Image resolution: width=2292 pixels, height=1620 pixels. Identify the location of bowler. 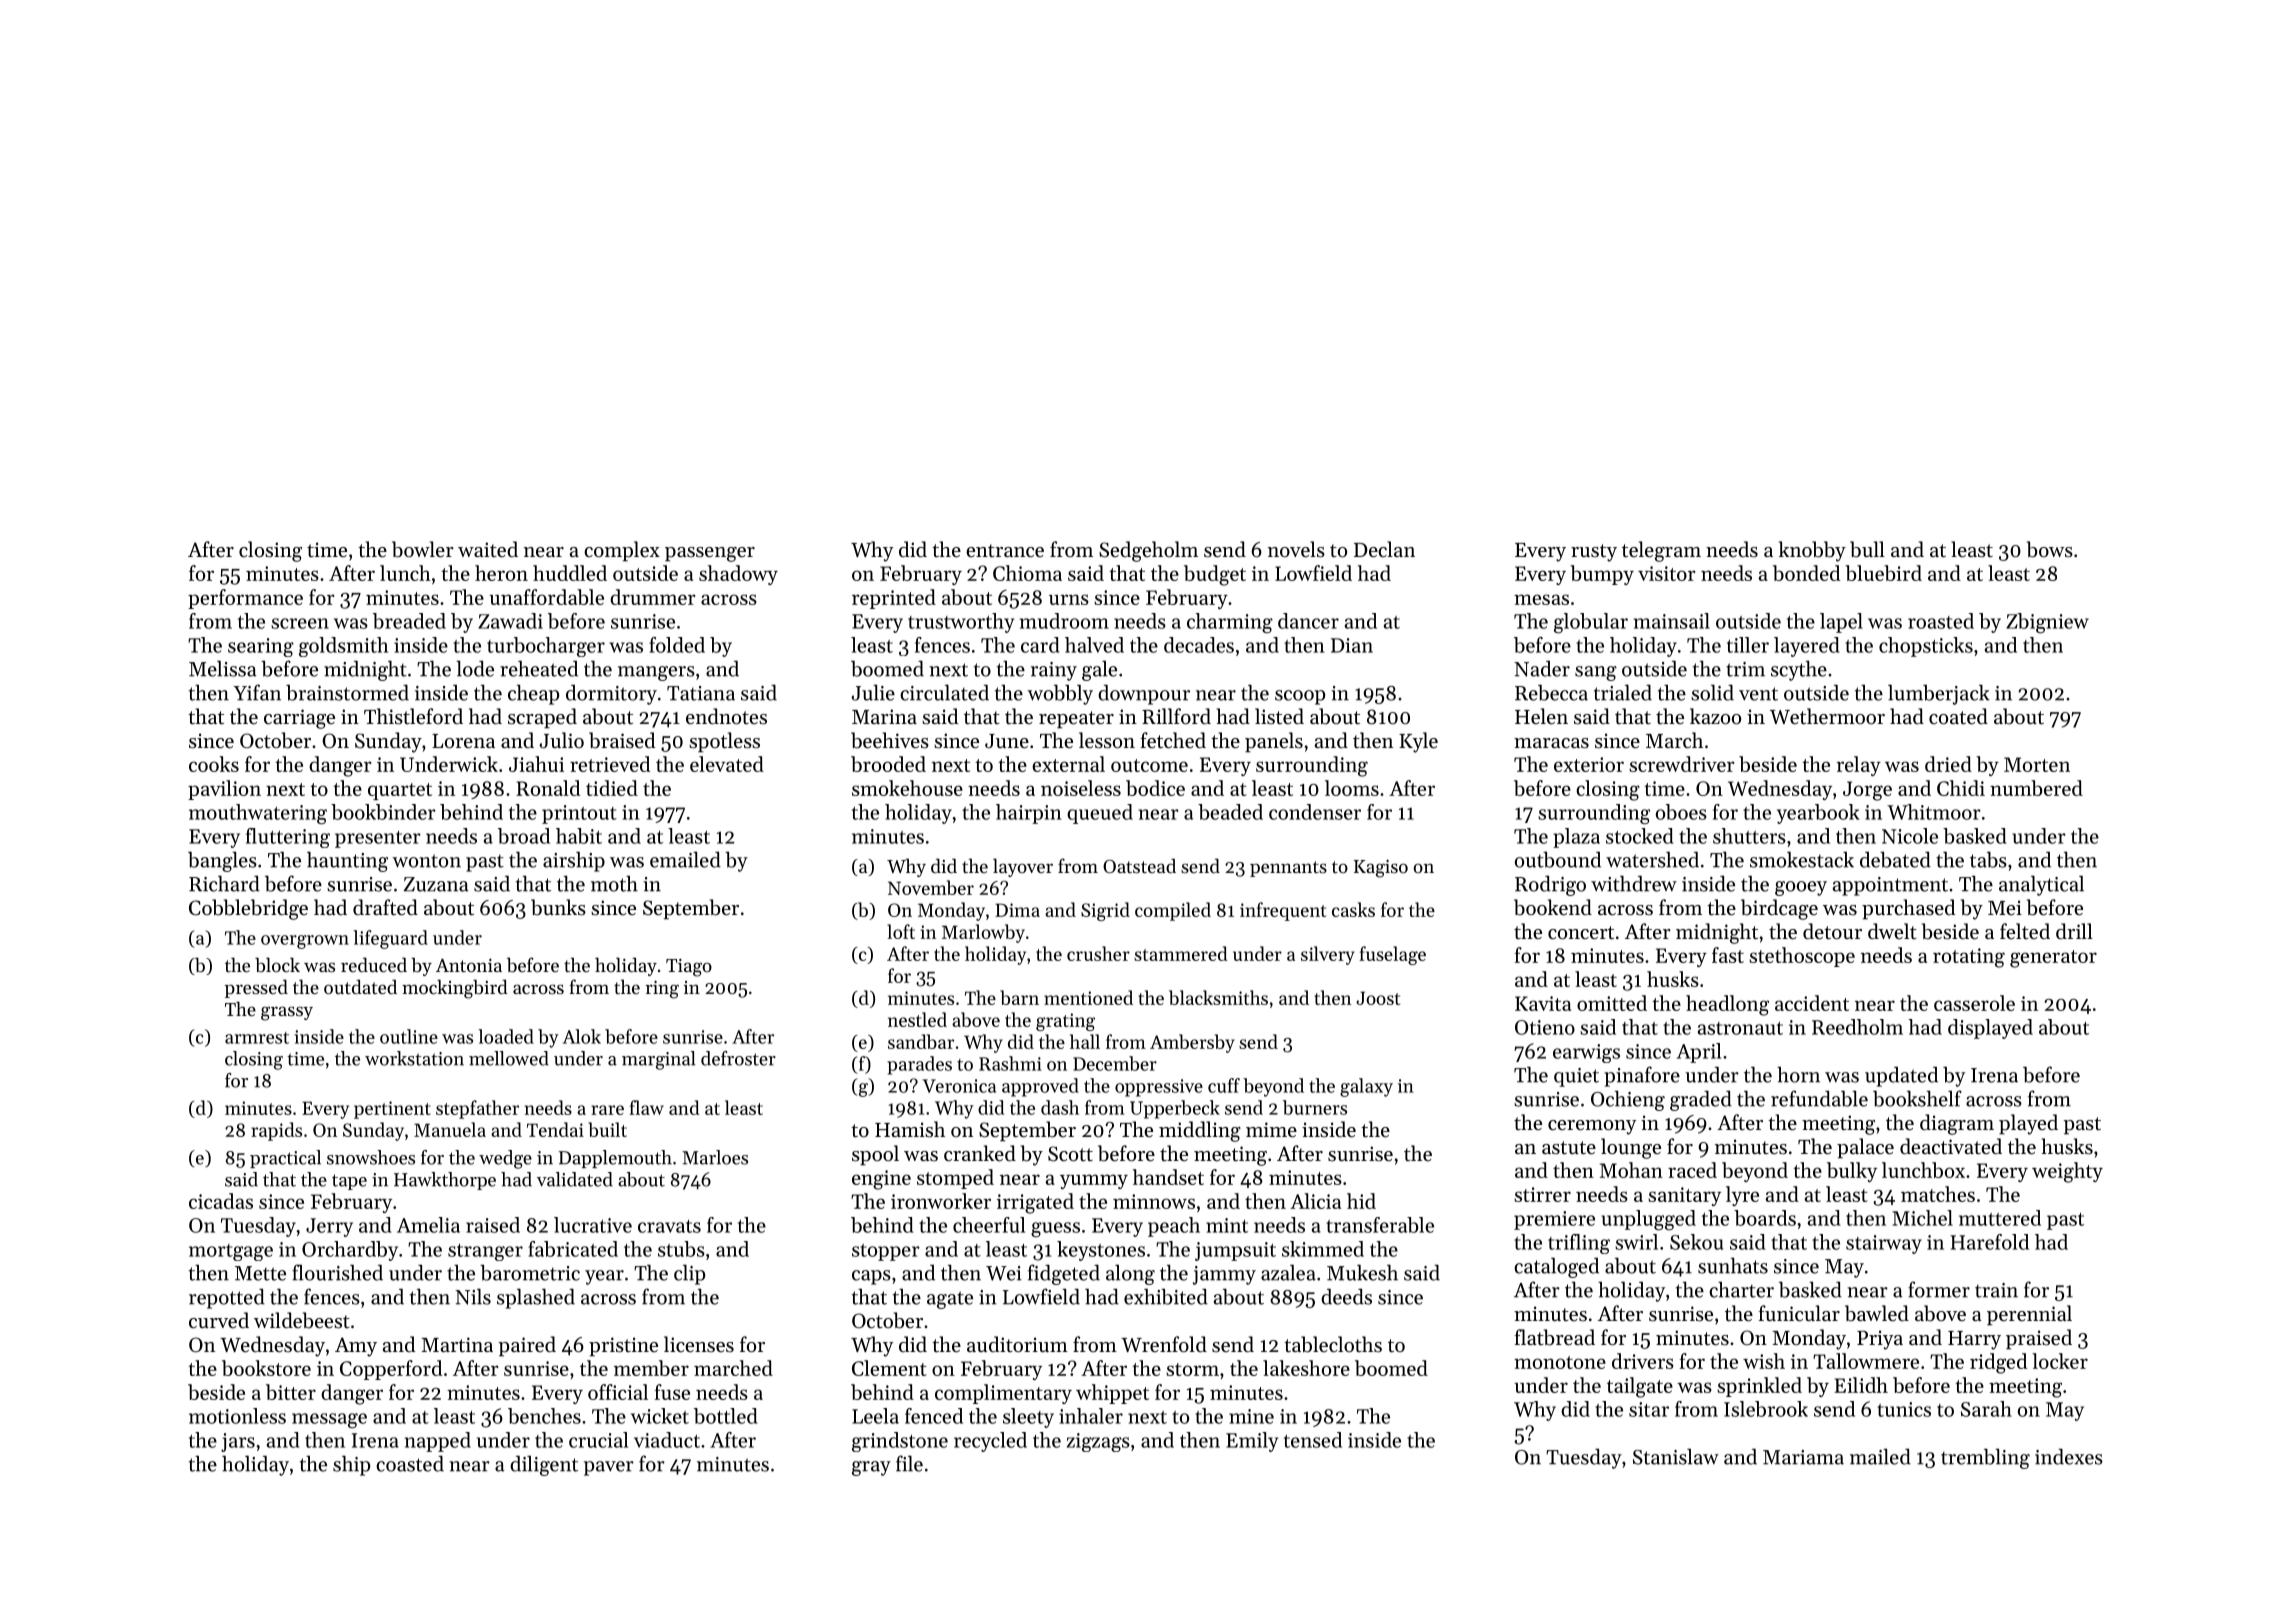
(423, 549).
